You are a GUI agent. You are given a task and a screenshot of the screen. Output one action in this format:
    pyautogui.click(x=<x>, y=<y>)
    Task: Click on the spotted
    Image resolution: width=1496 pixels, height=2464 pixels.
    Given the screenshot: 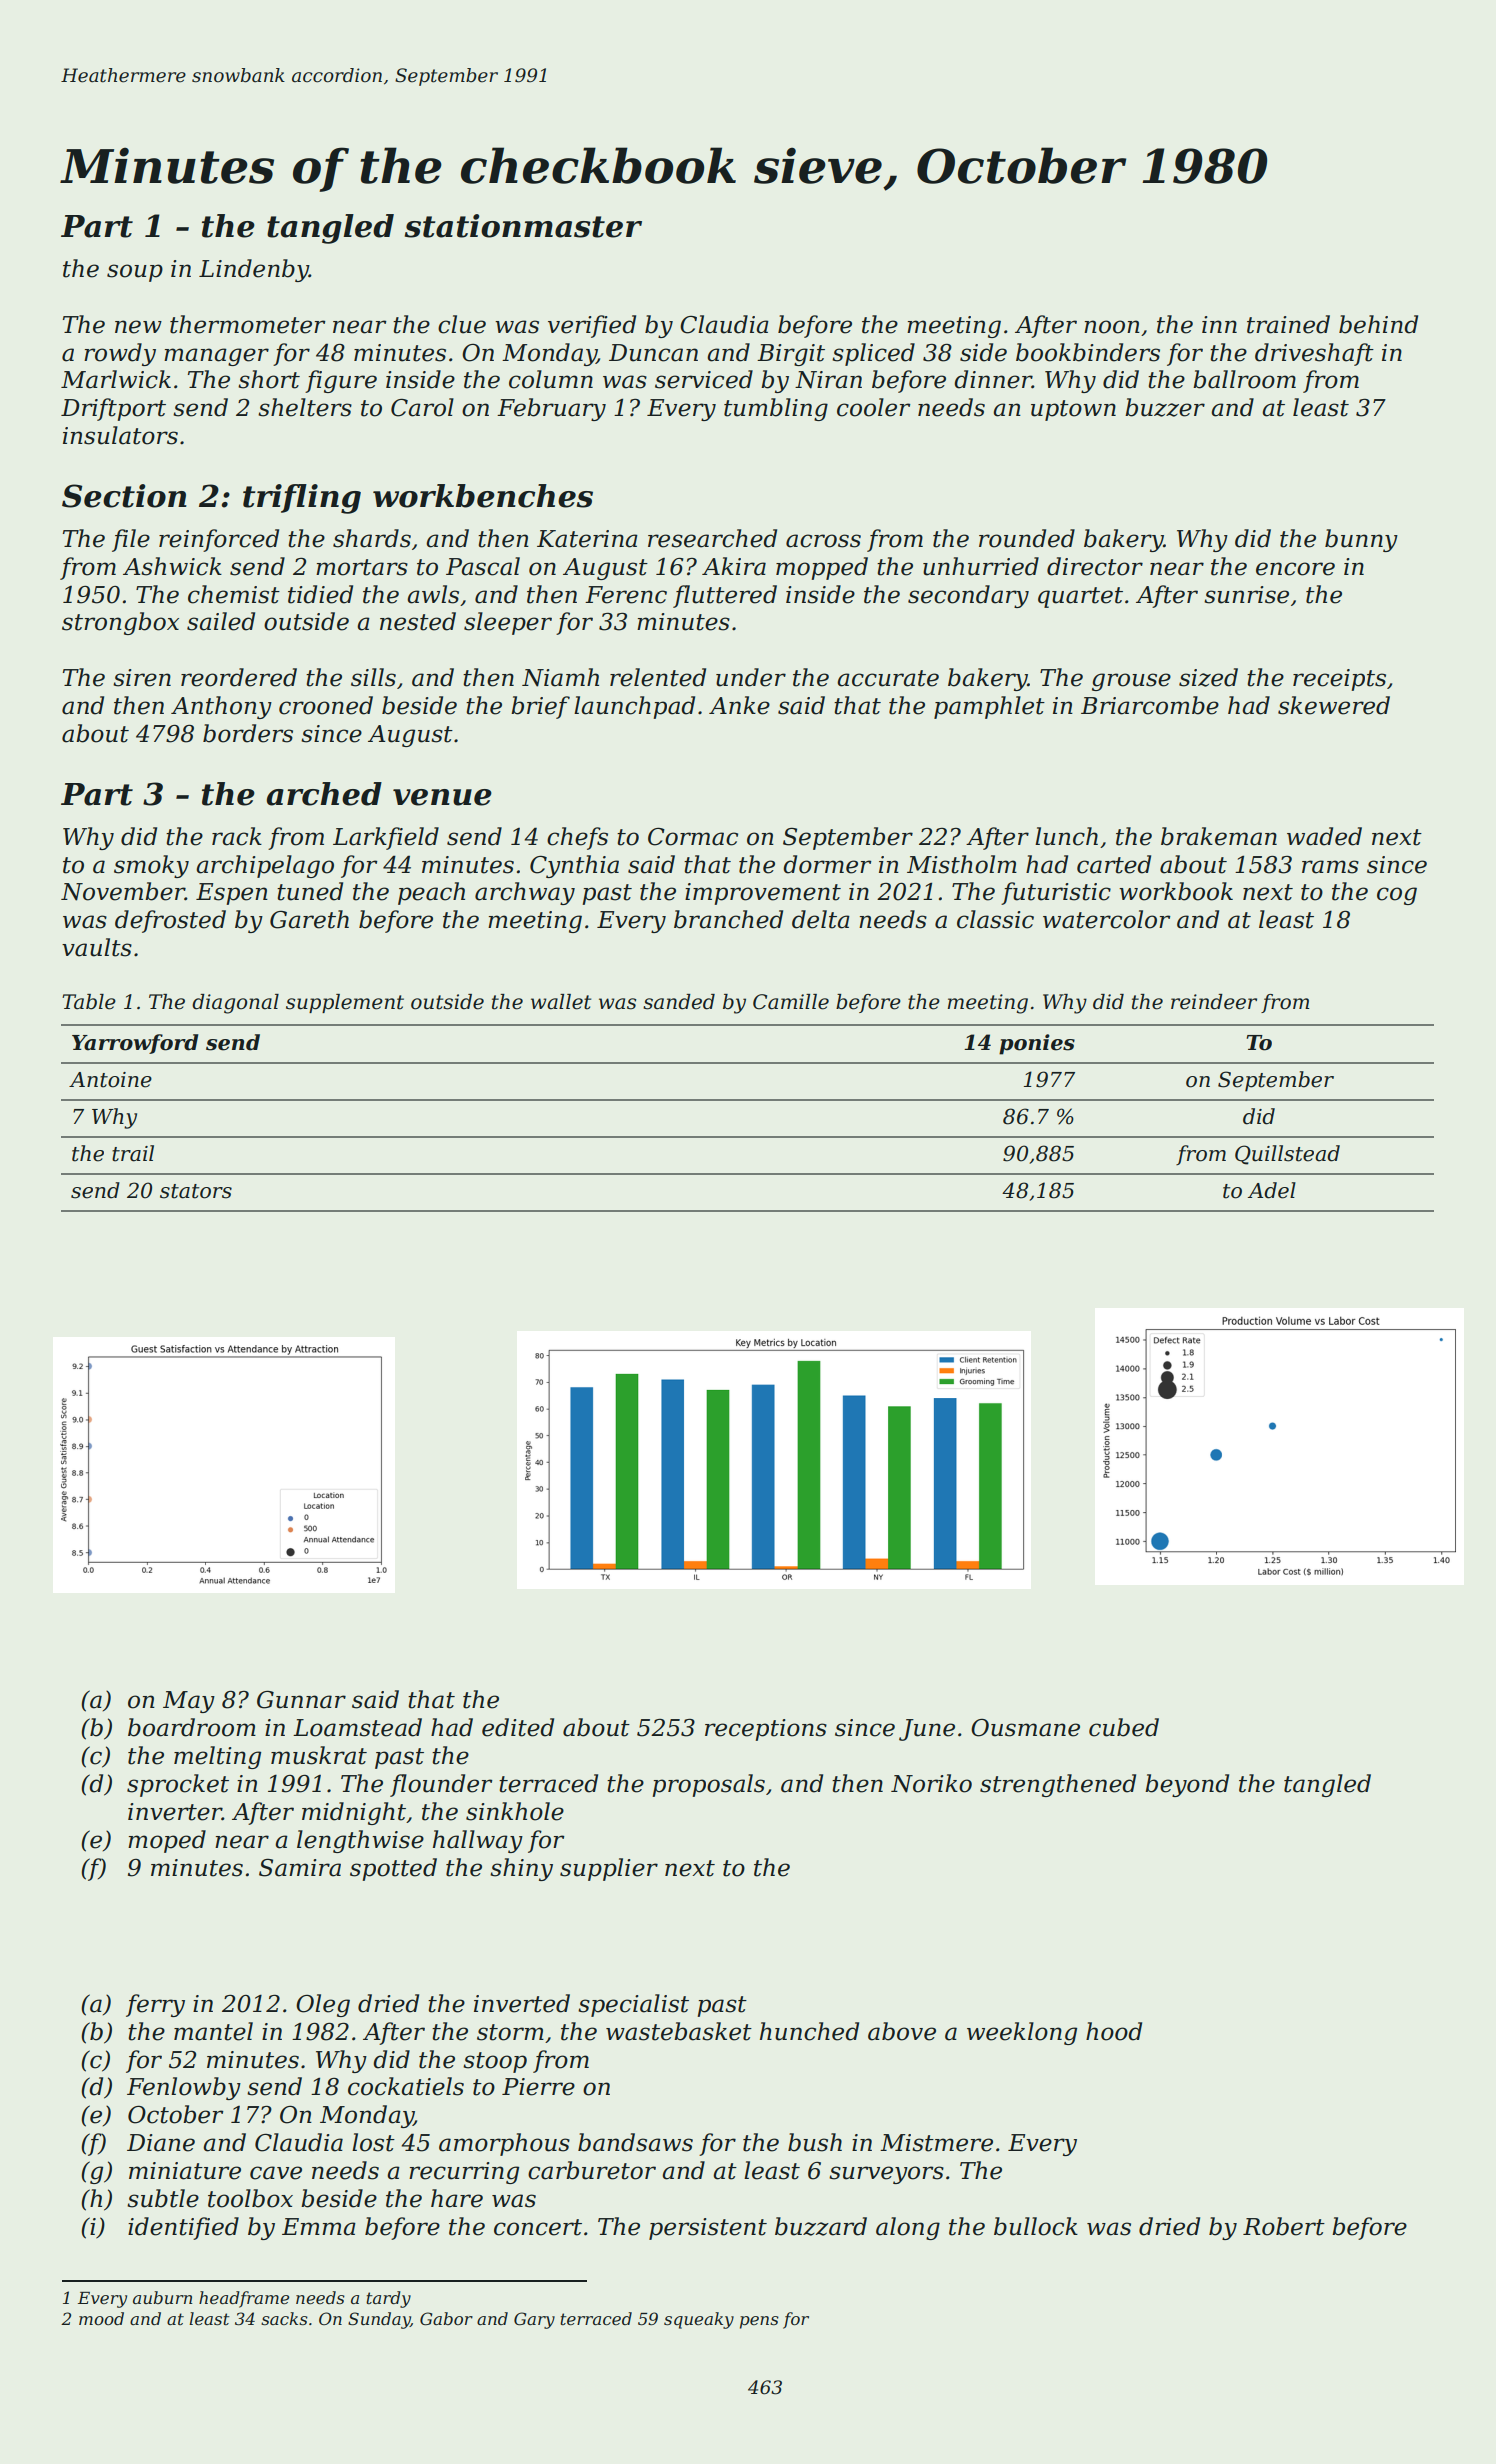 What is the action you would take?
    pyautogui.click(x=393, y=1869)
